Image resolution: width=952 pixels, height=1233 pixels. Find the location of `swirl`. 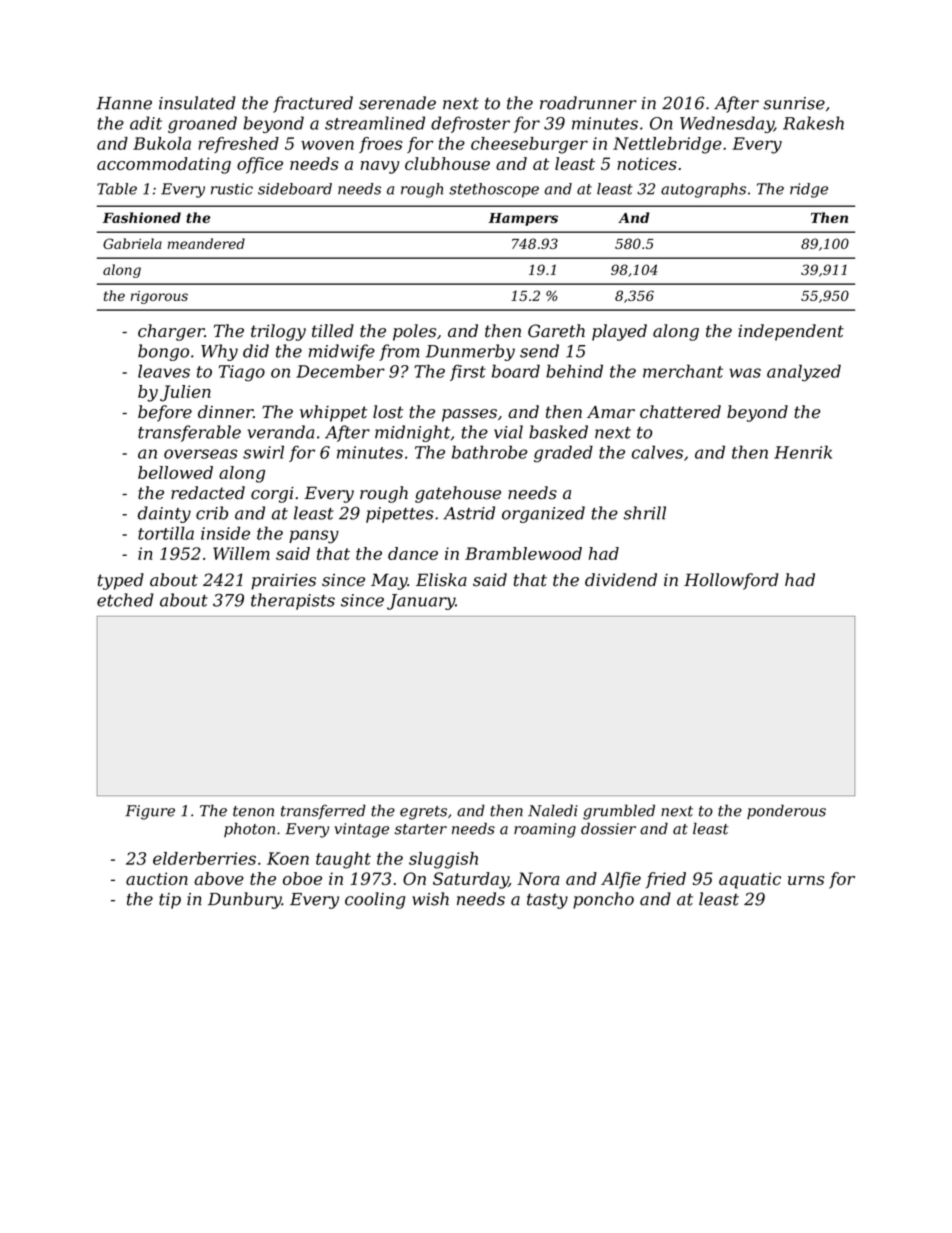

swirl is located at coordinates (263, 452).
